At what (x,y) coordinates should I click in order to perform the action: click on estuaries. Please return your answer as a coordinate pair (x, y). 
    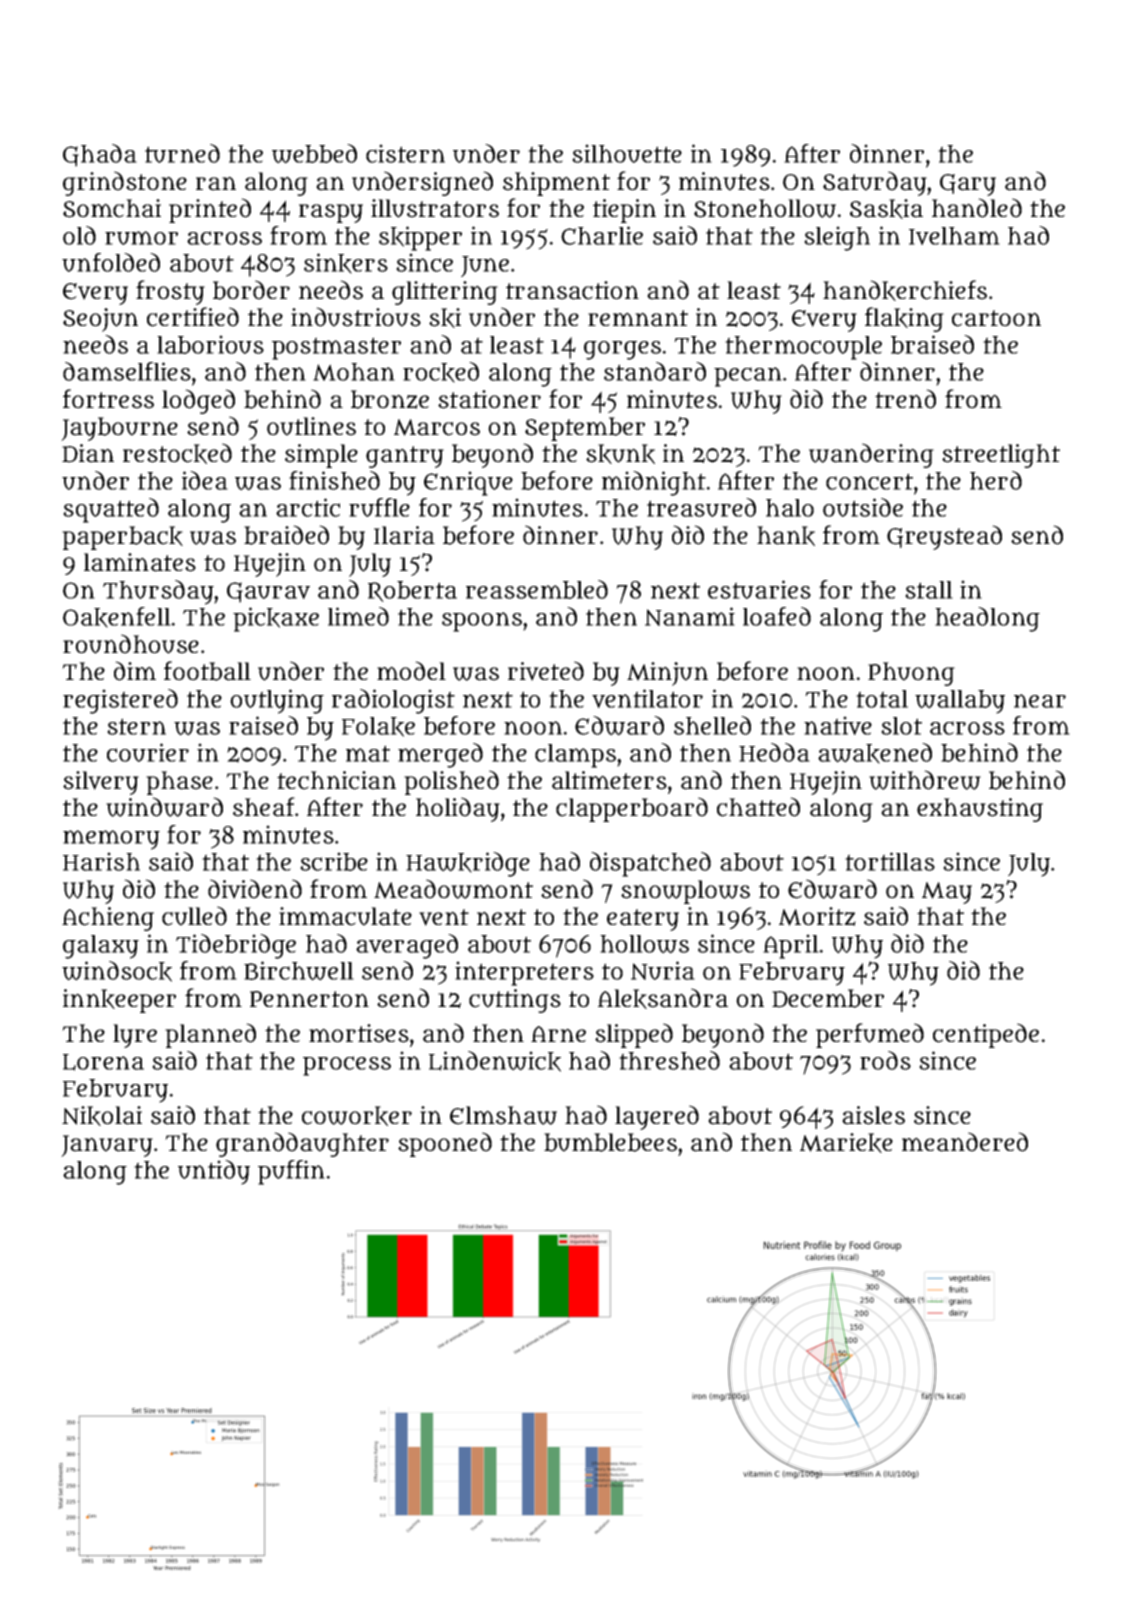
    Looking at the image, I should click on (759, 589).
